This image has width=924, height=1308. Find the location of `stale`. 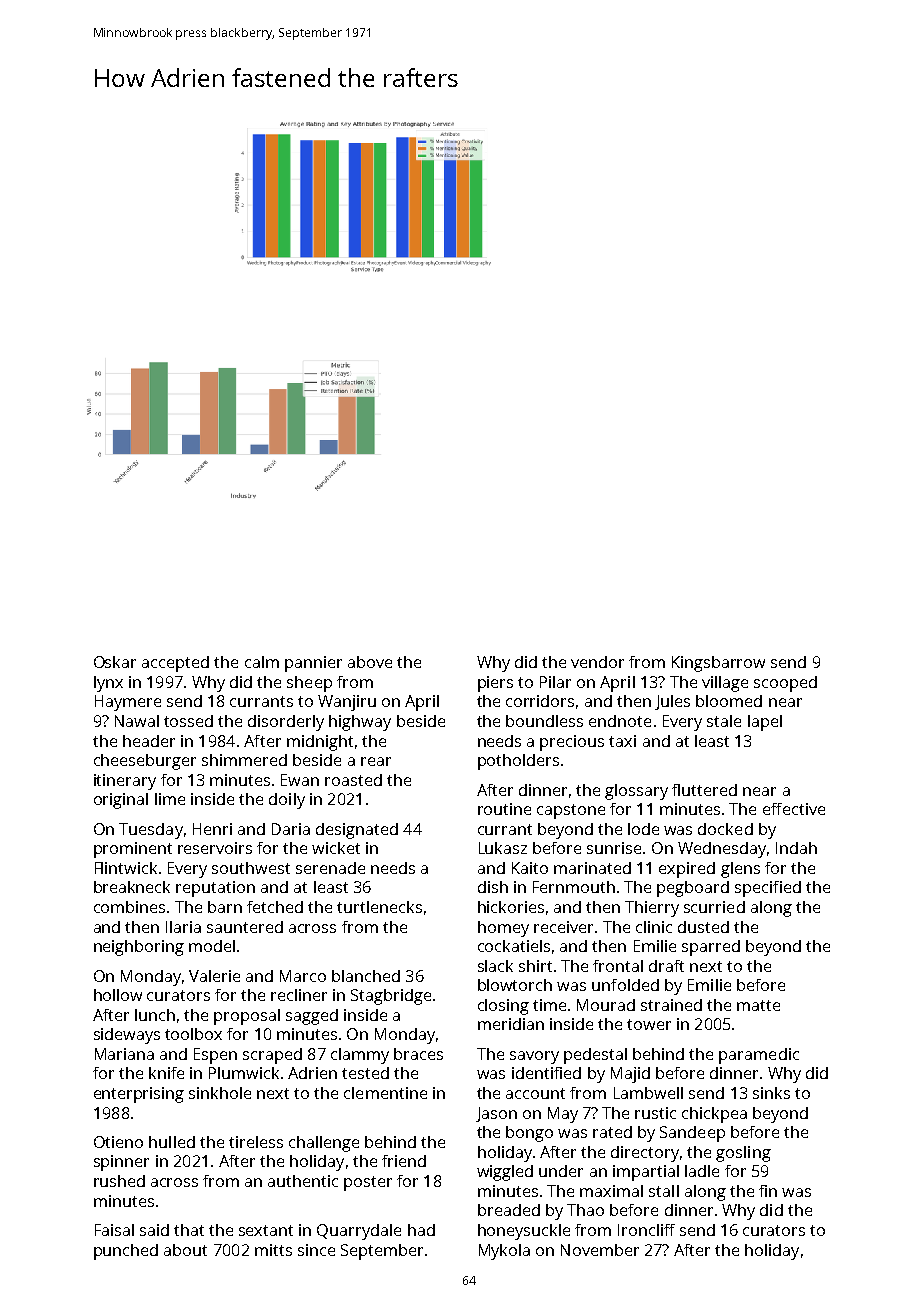

stale is located at coordinates (724, 721).
